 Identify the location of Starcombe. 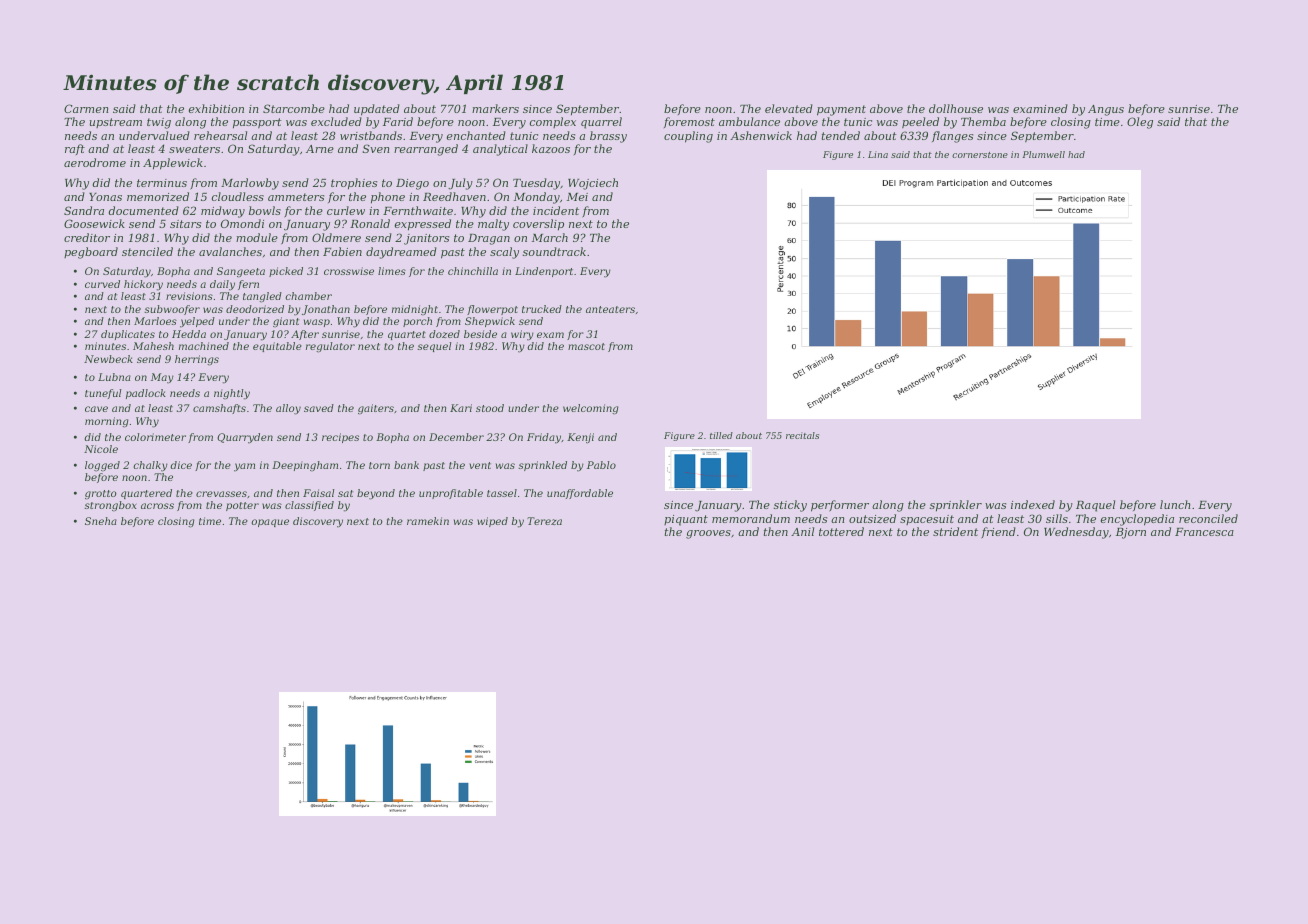
(294, 108).
